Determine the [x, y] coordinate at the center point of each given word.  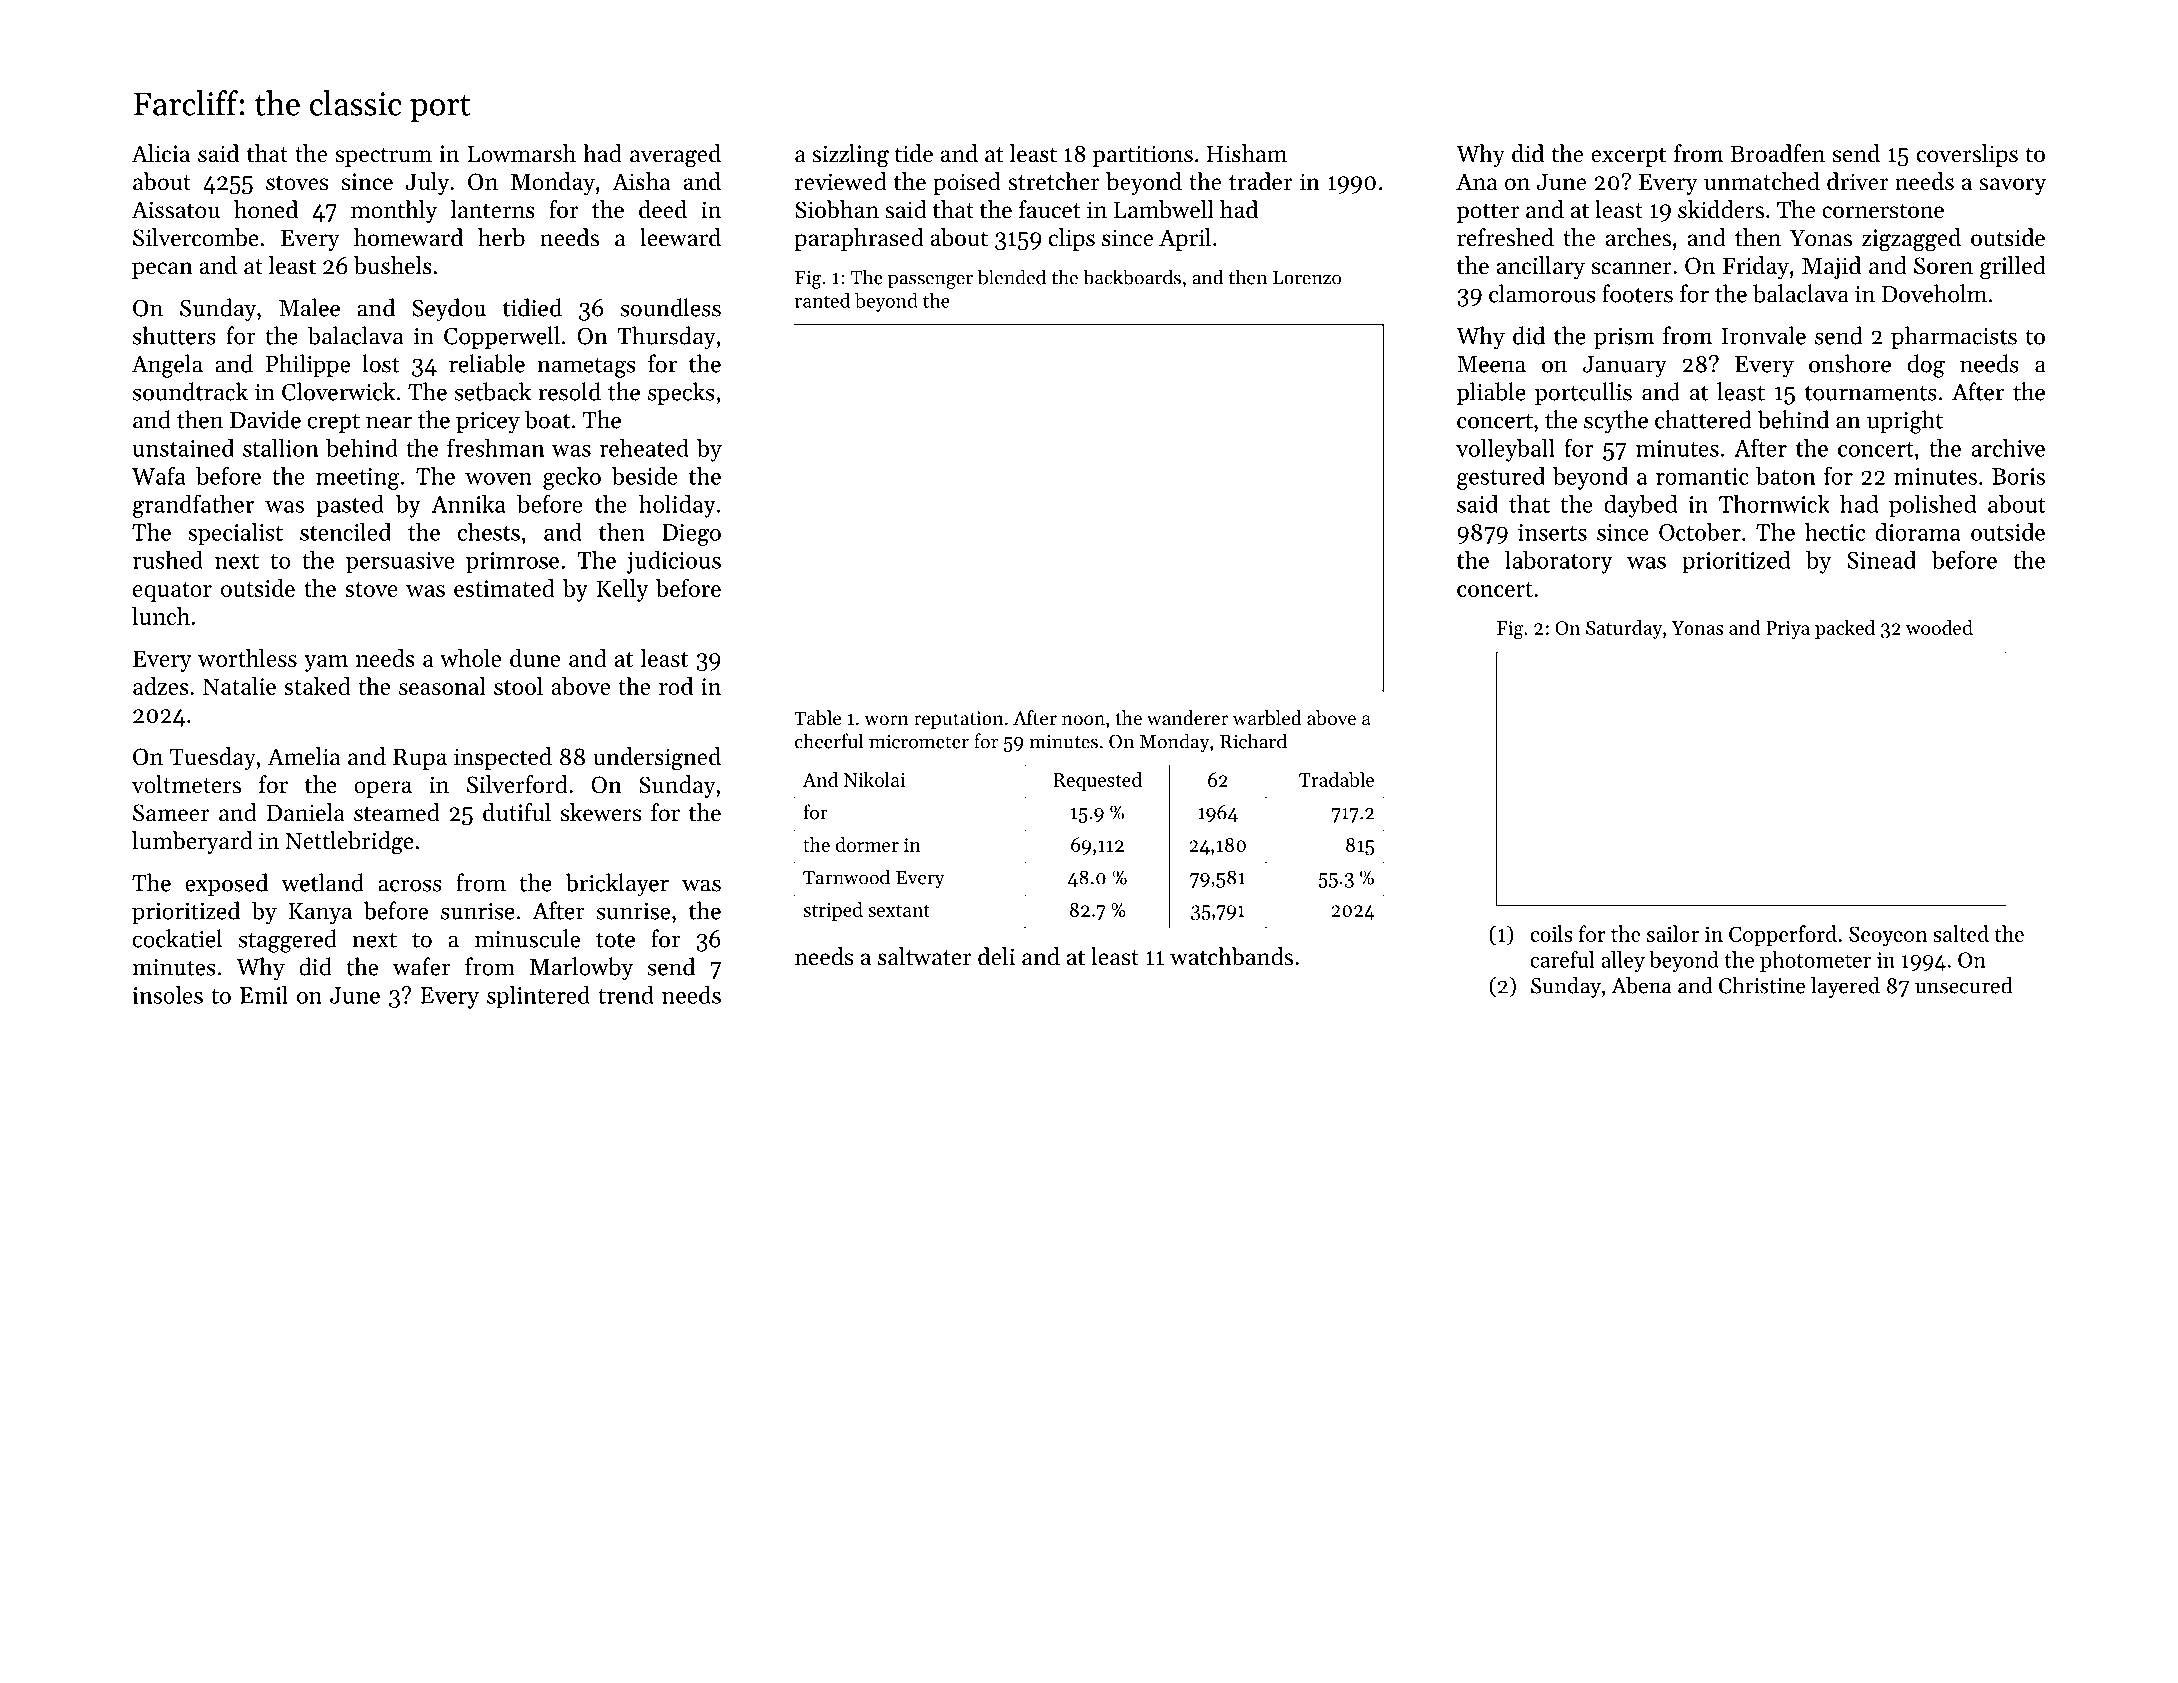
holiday [677, 506]
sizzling [850, 156]
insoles [167, 994]
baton [1785, 475]
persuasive [400, 563]
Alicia [161, 153]
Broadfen [1778, 153]
